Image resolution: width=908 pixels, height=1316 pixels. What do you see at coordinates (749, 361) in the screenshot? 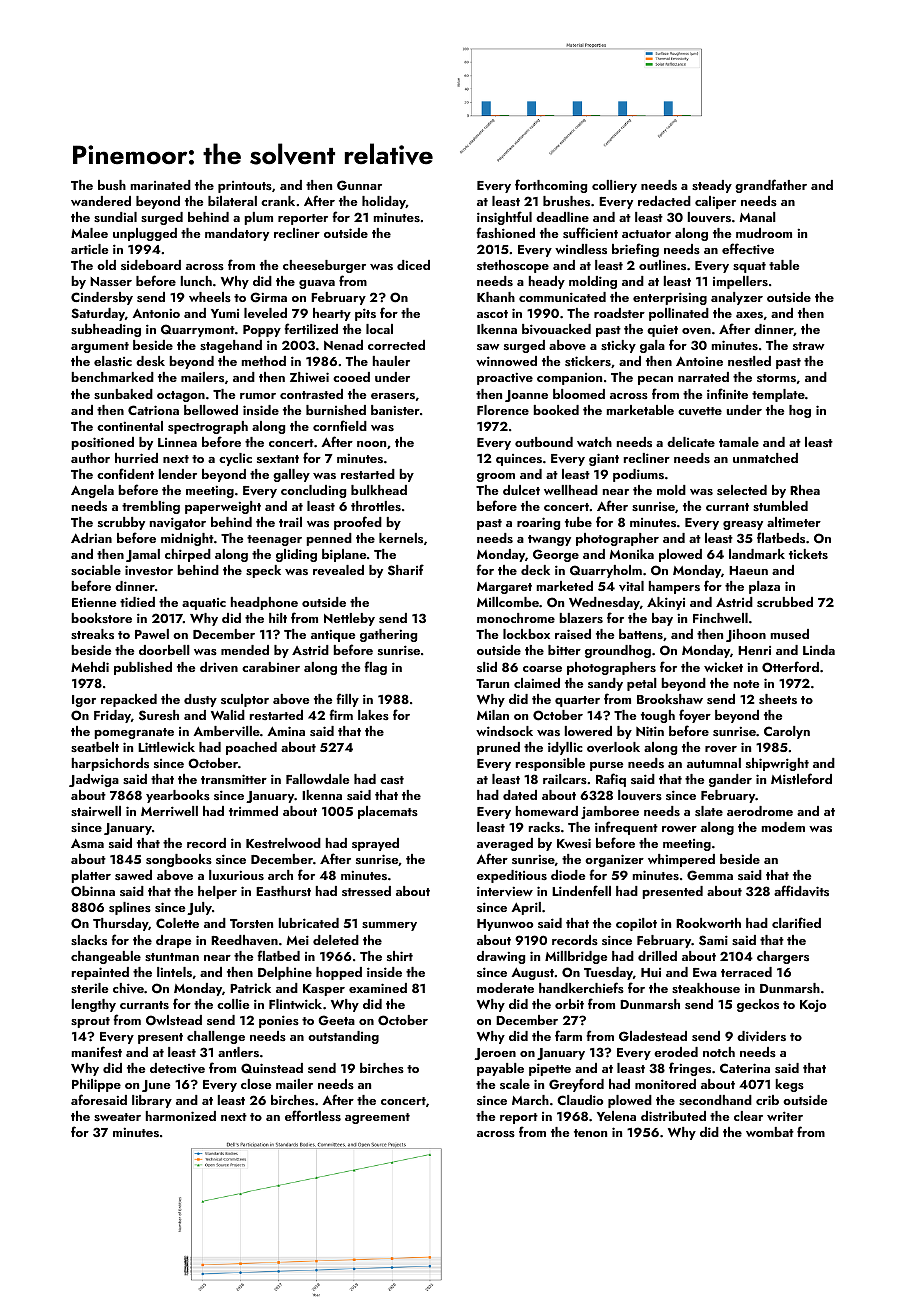
I see `nestled` at bounding box center [749, 361].
